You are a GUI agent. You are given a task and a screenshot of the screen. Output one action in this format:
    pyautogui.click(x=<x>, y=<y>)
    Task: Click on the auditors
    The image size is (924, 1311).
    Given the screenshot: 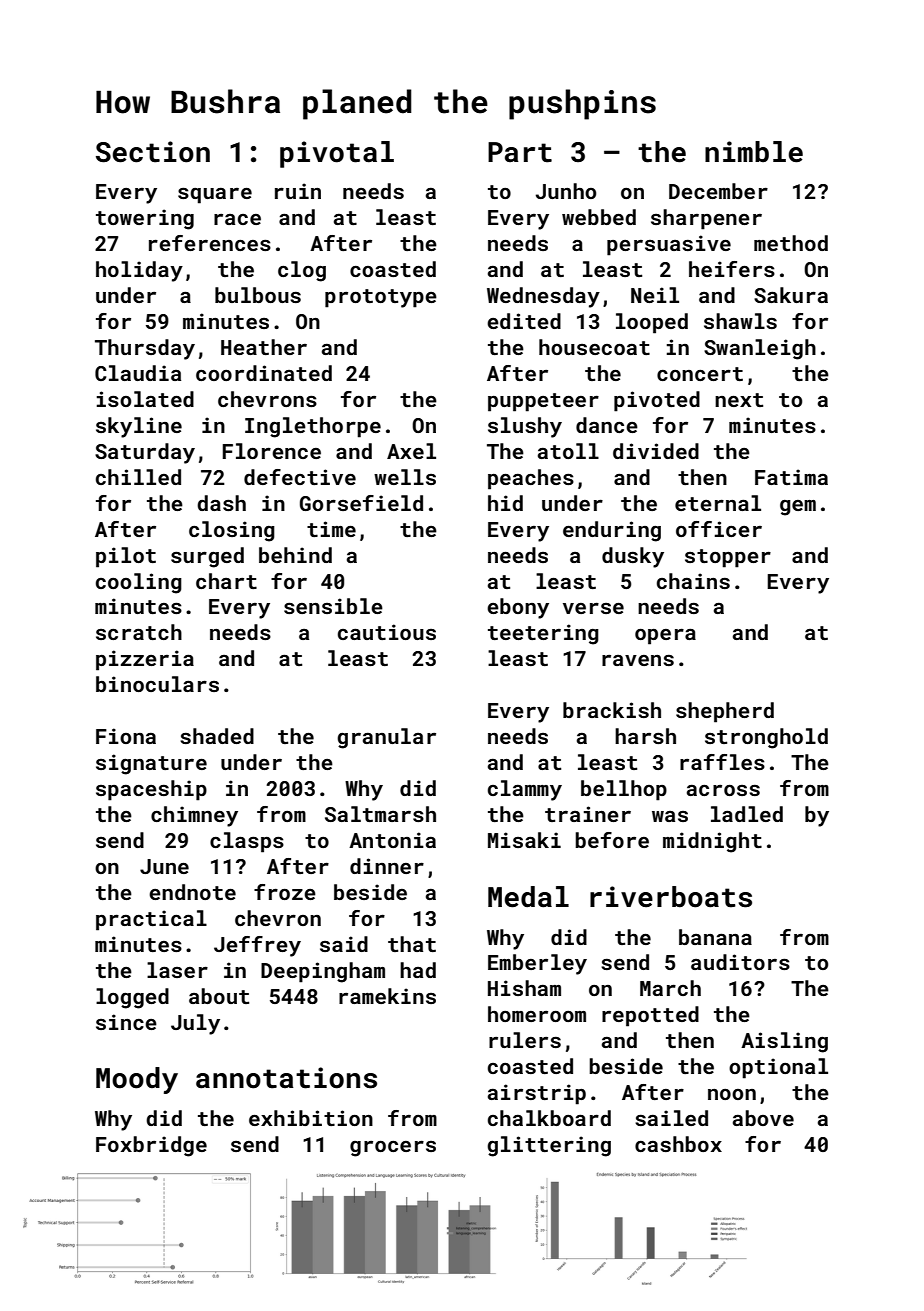 What is the action you would take?
    pyautogui.click(x=740, y=962)
